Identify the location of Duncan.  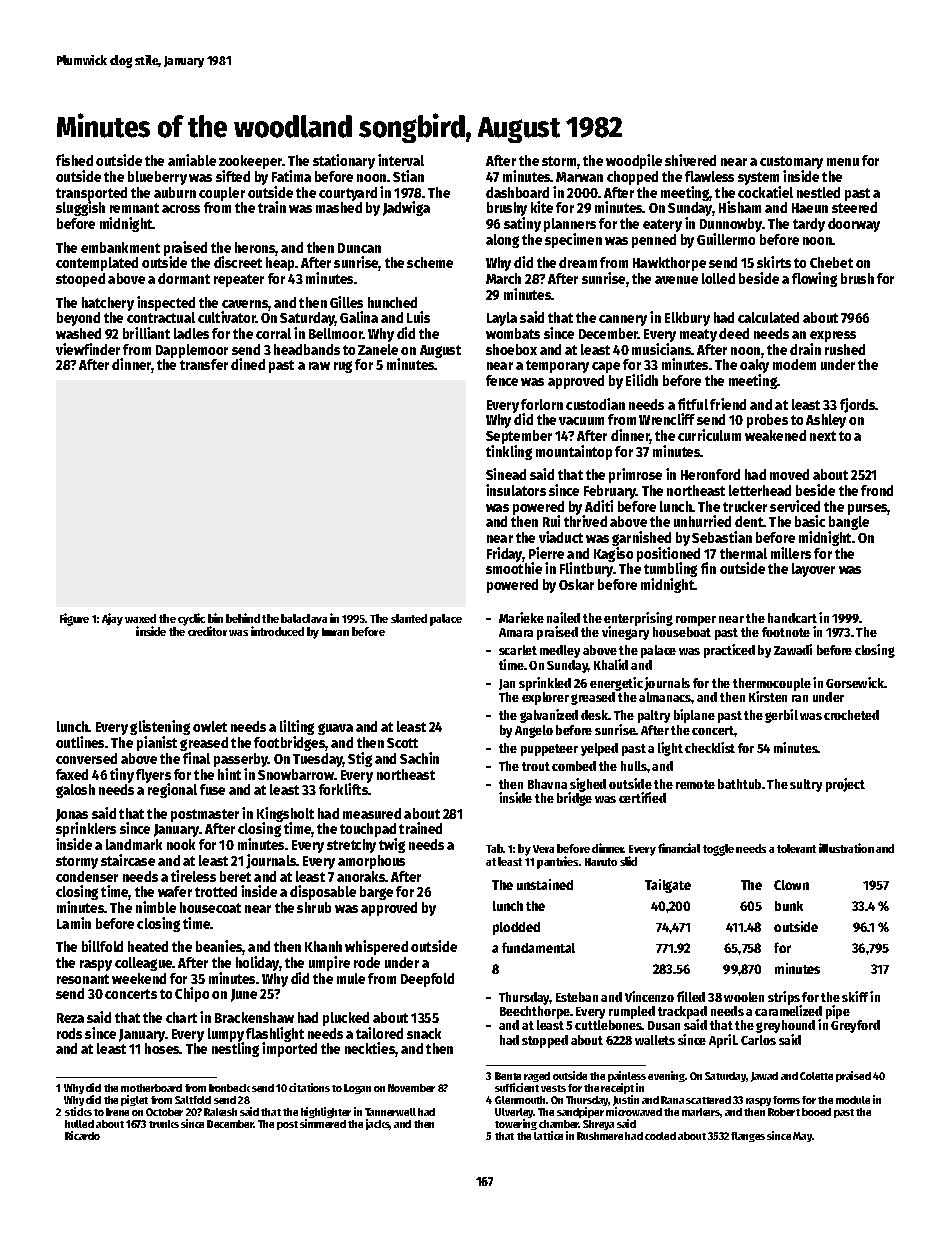
(359, 248).
